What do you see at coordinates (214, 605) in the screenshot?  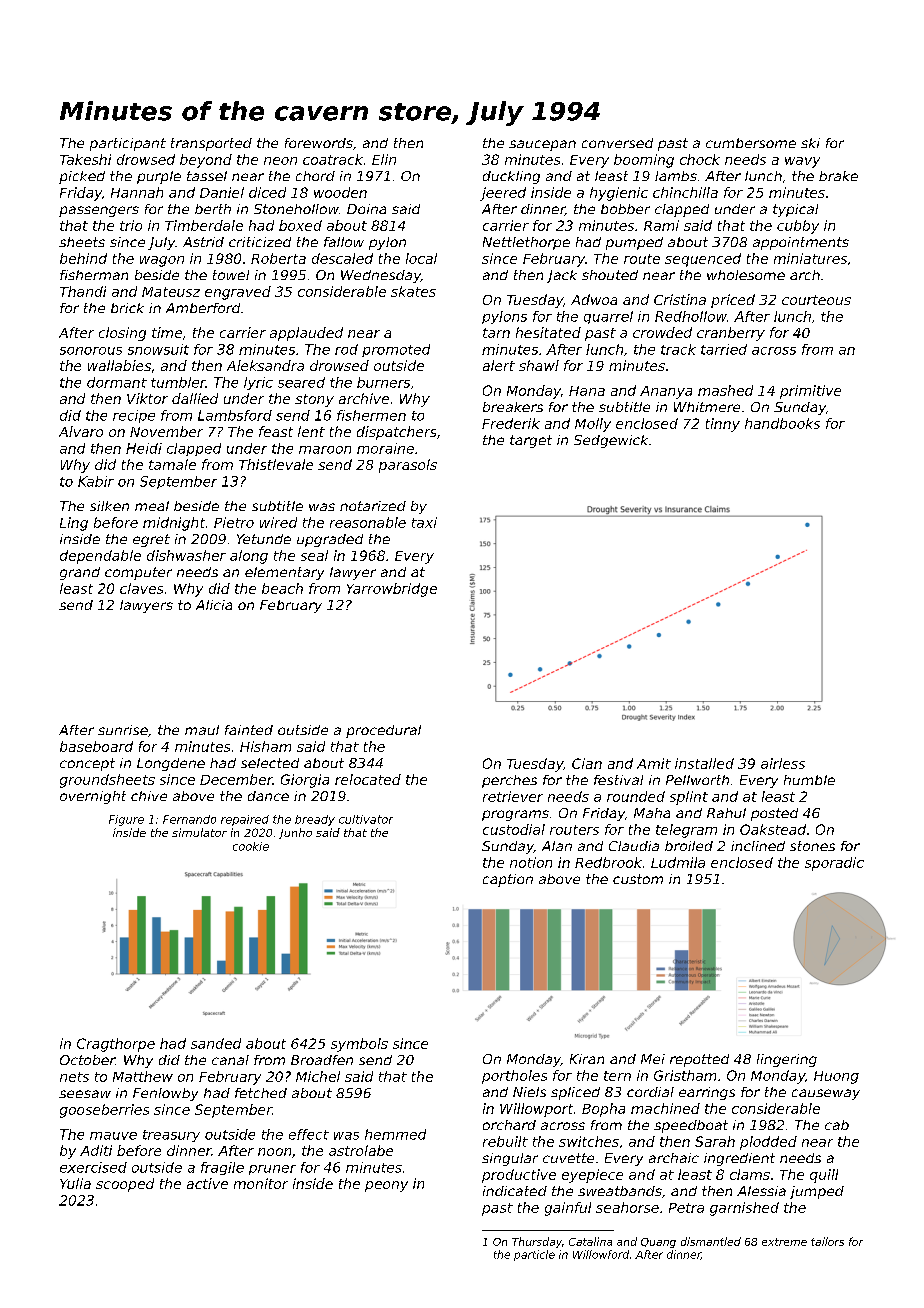 I see `Alicia` at bounding box center [214, 605].
